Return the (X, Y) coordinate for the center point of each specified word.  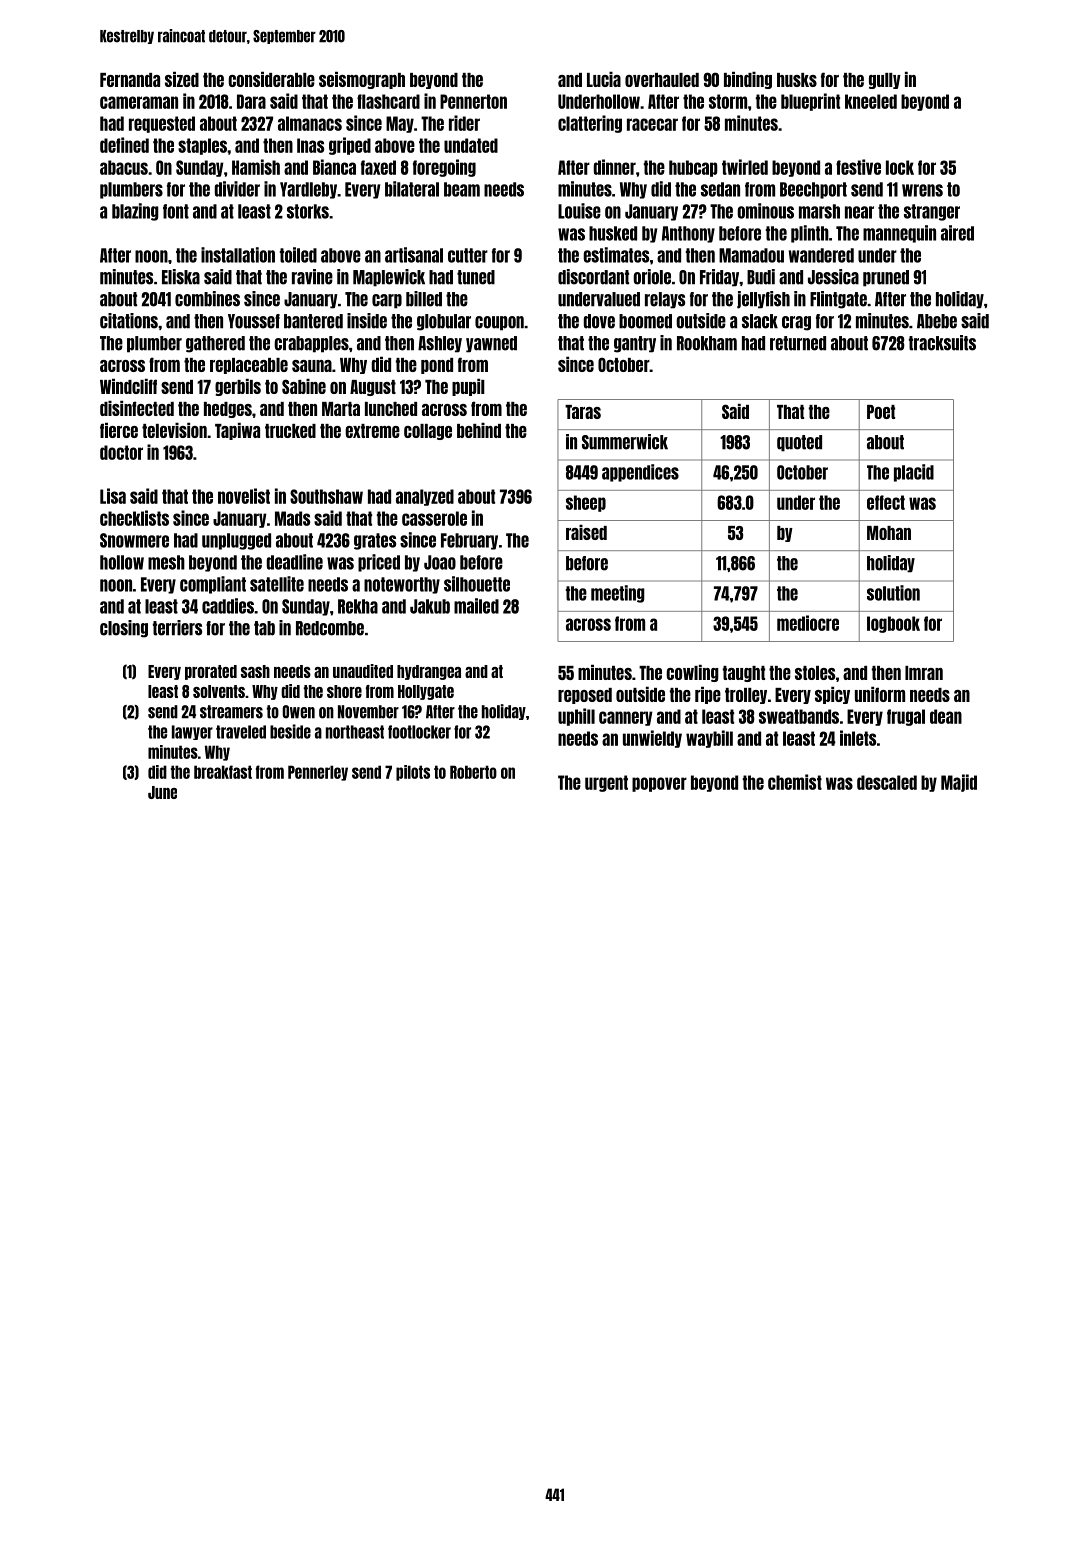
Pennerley (318, 773)
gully (885, 81)
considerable (271, 79)
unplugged (236, 541)
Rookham (707, 343)
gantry (635, 344)
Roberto (473, 772)
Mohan (889, 533)
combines (207, 299)
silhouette (477, 584)
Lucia (604, 79)
